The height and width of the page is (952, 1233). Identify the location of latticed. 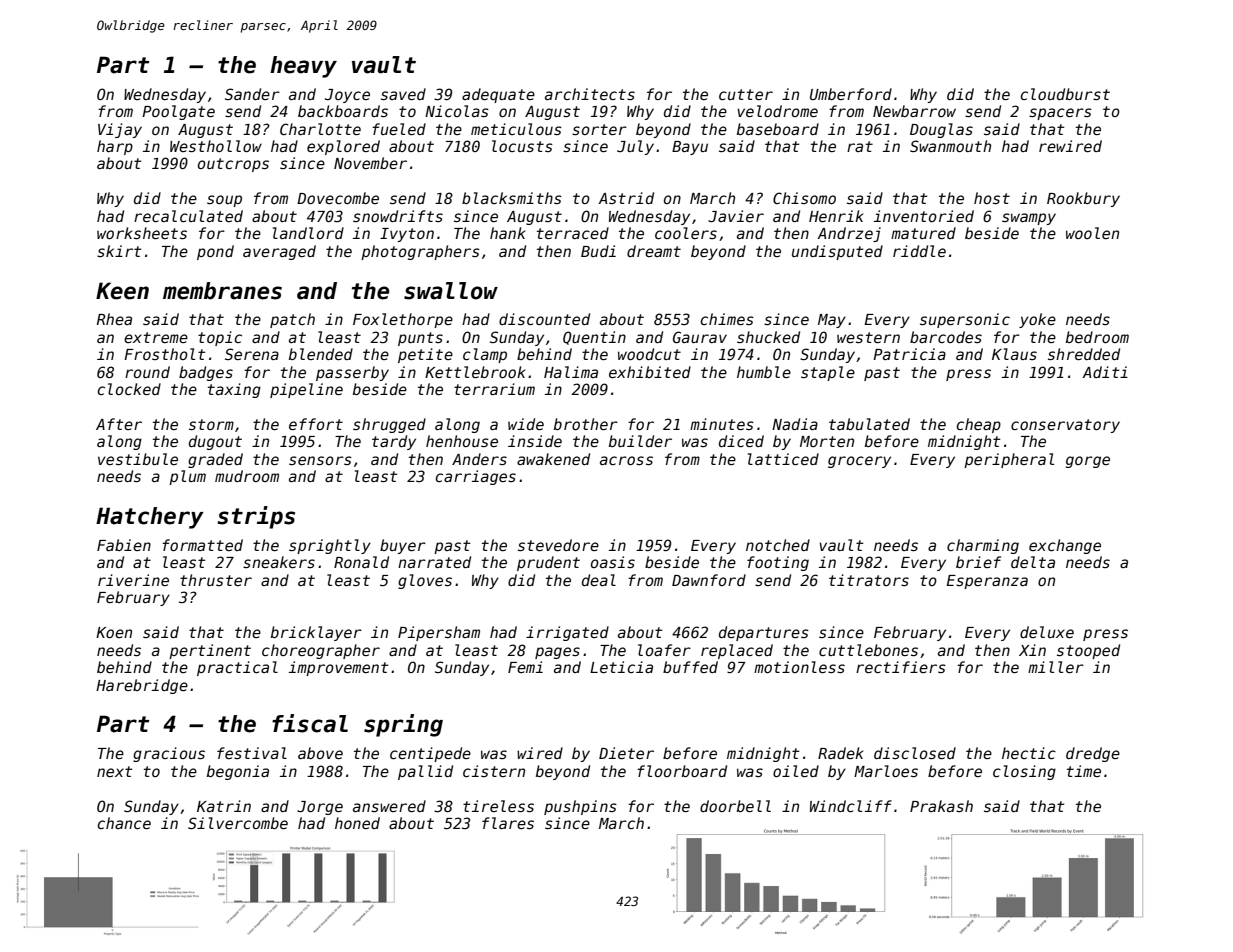
(783, 459).
